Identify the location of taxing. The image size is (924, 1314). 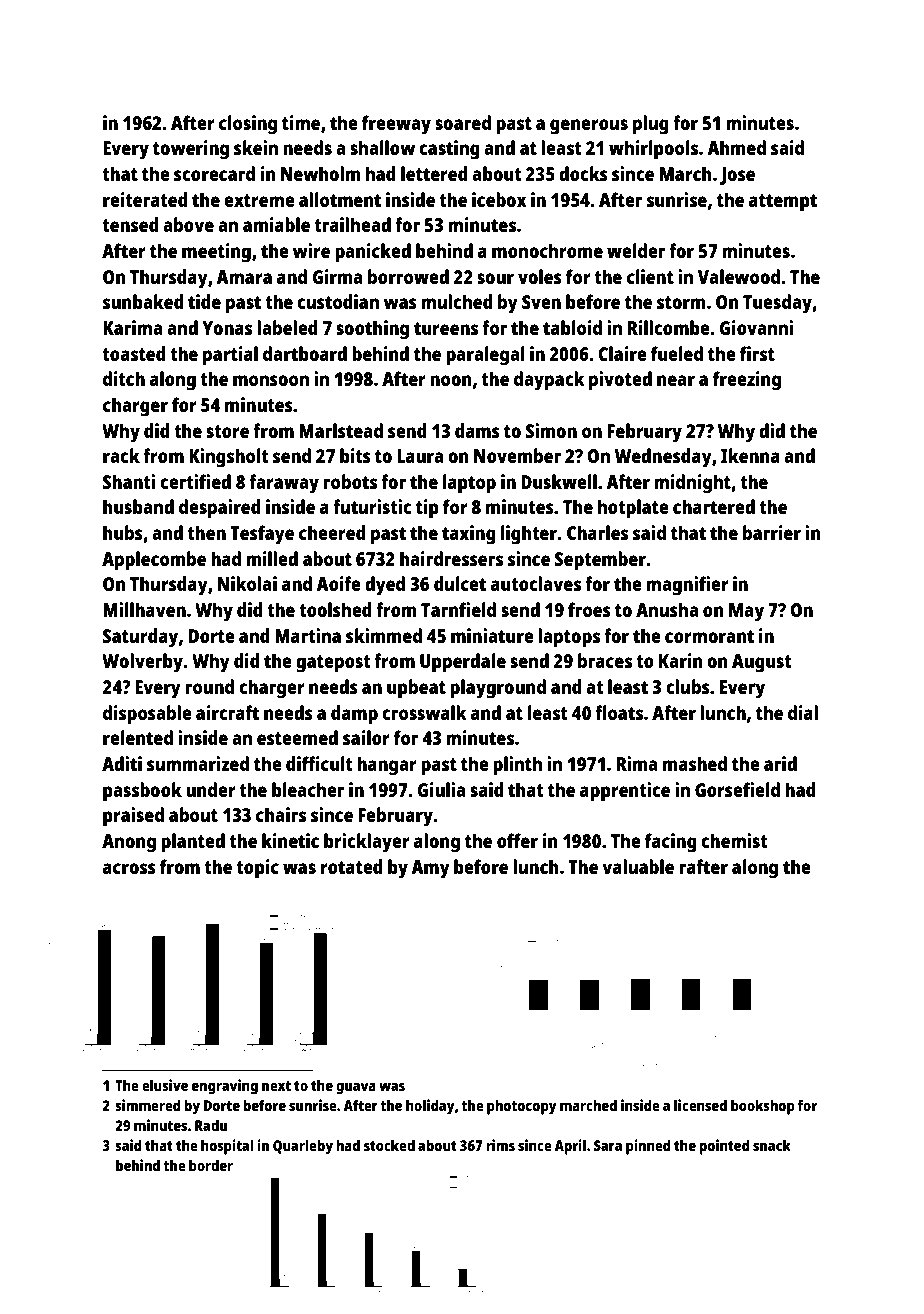
(469, 535).
